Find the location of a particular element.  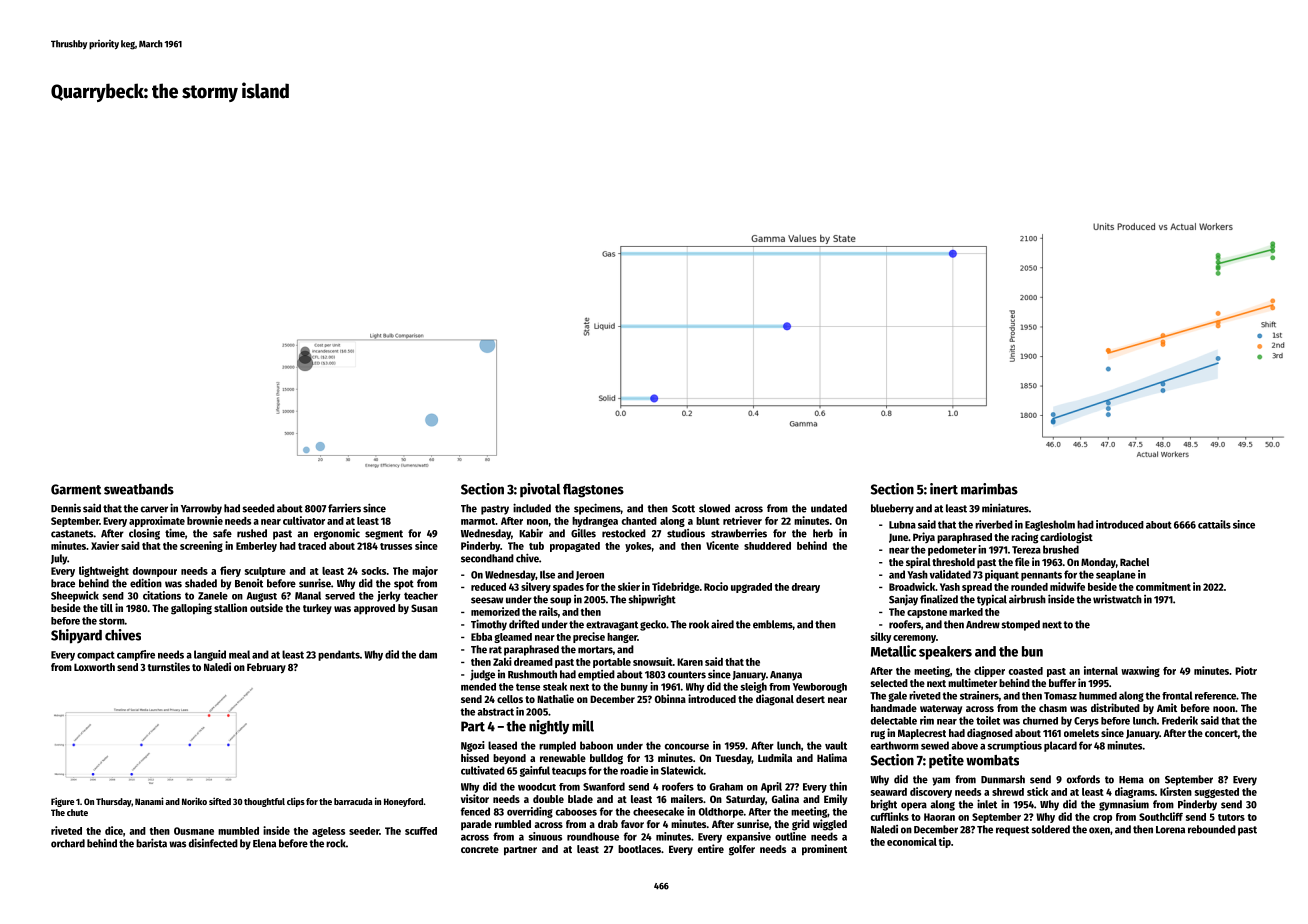

piquant is located at coordinates (1002, 575).
